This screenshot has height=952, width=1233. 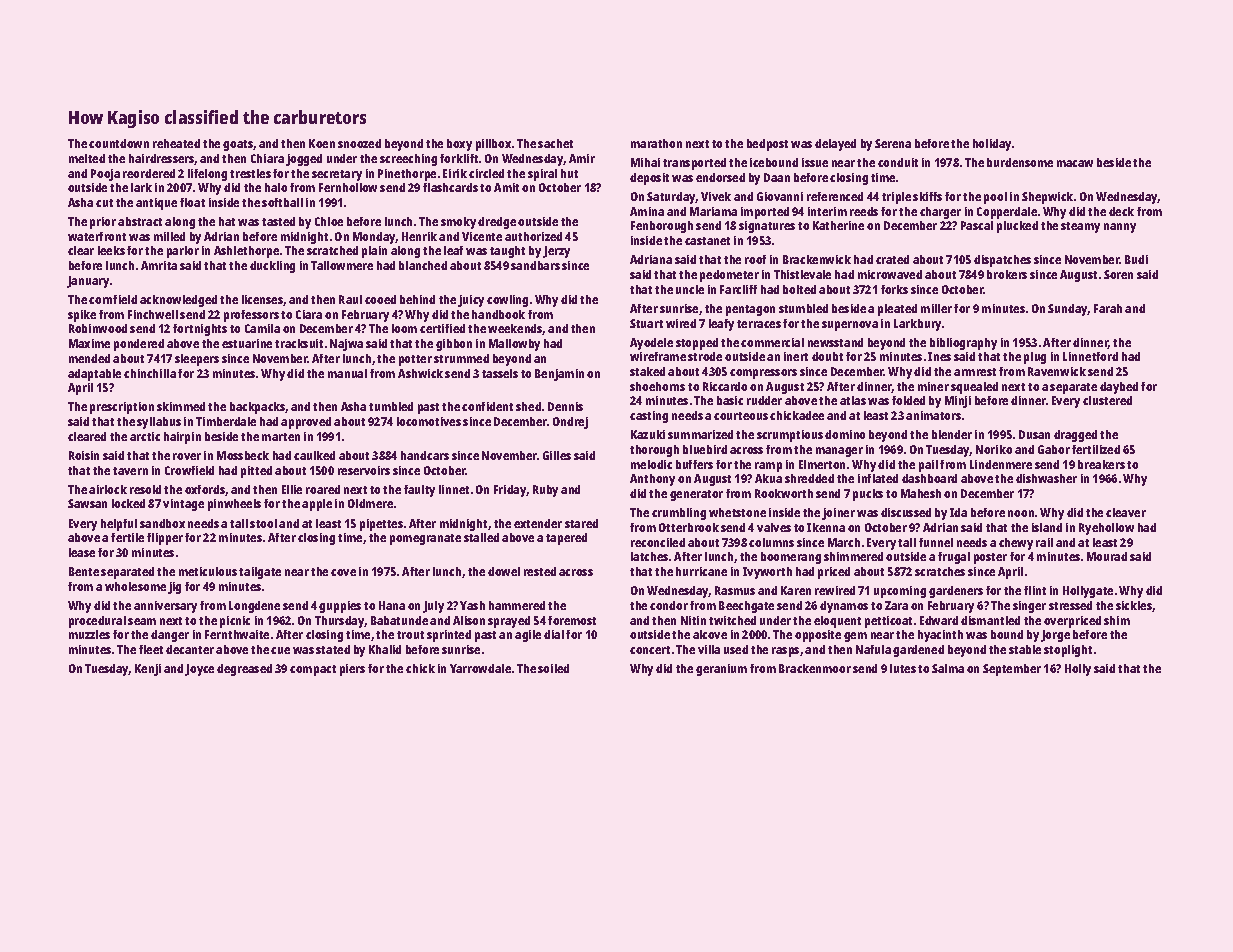 What do you see at coordinates (555, 143) in the screenshot?
I see `sachet` at bounding box center [555, 143].
